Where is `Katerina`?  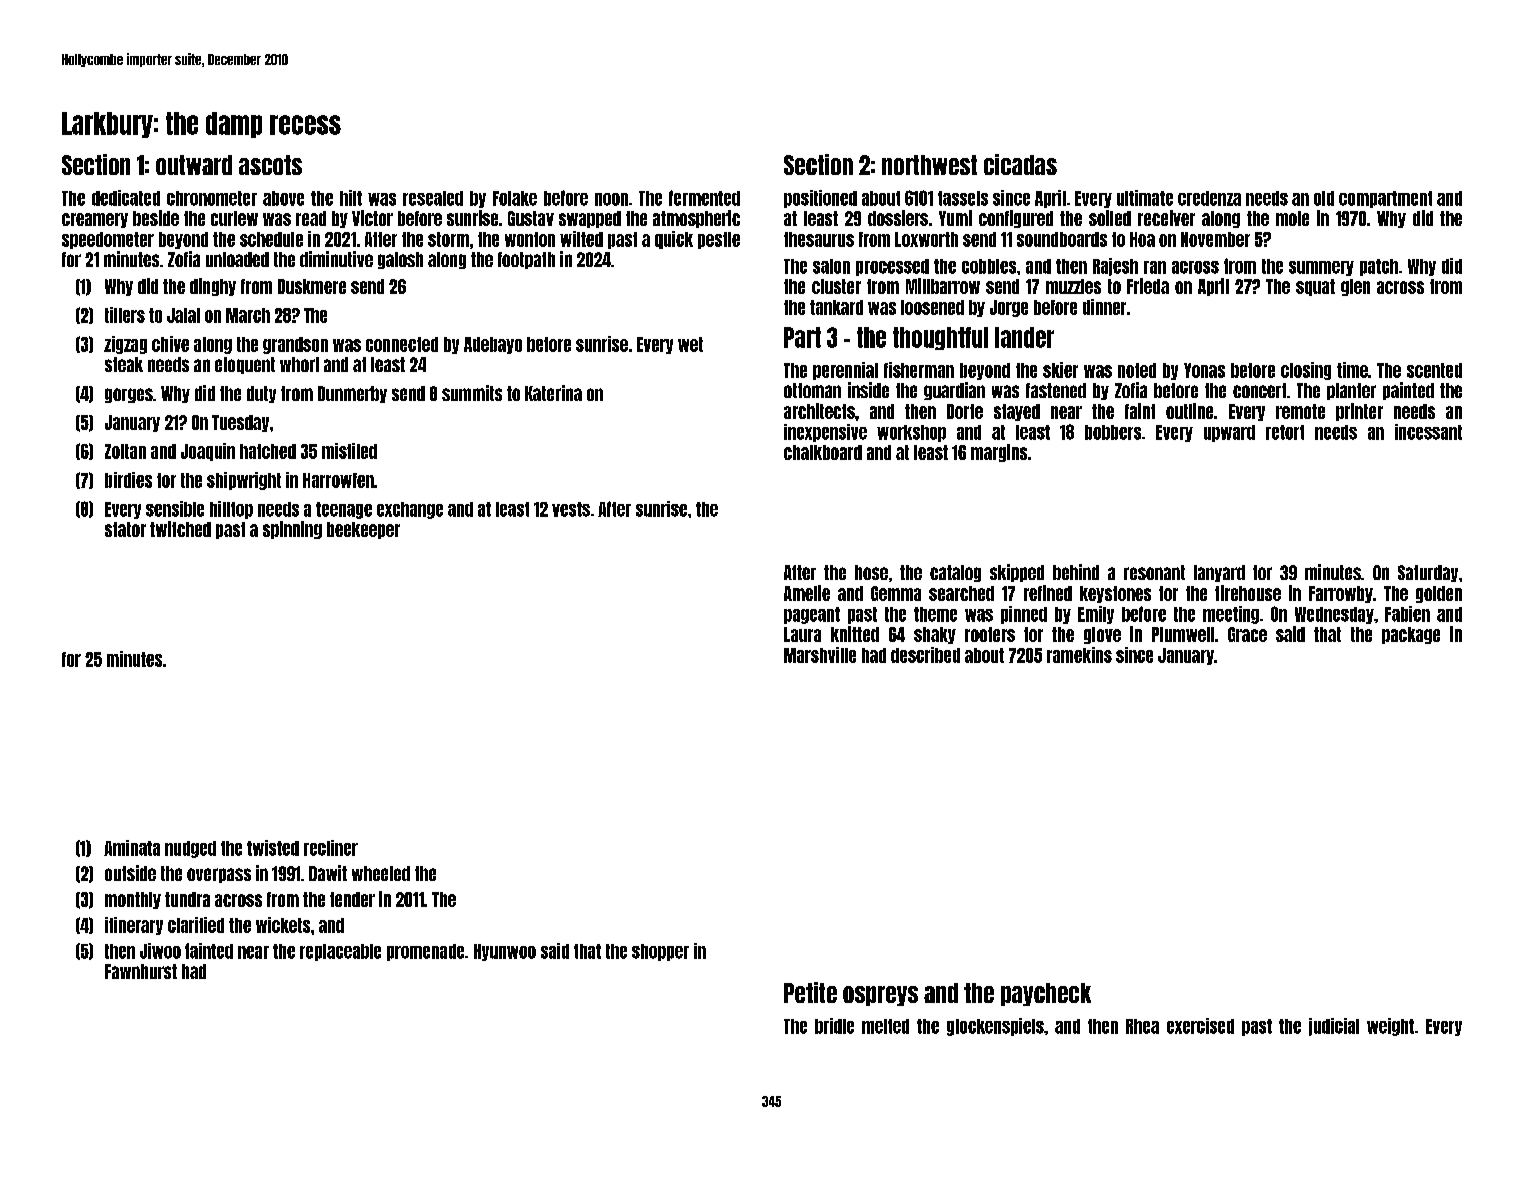
Katerina is located at coordinates (553, 393).
